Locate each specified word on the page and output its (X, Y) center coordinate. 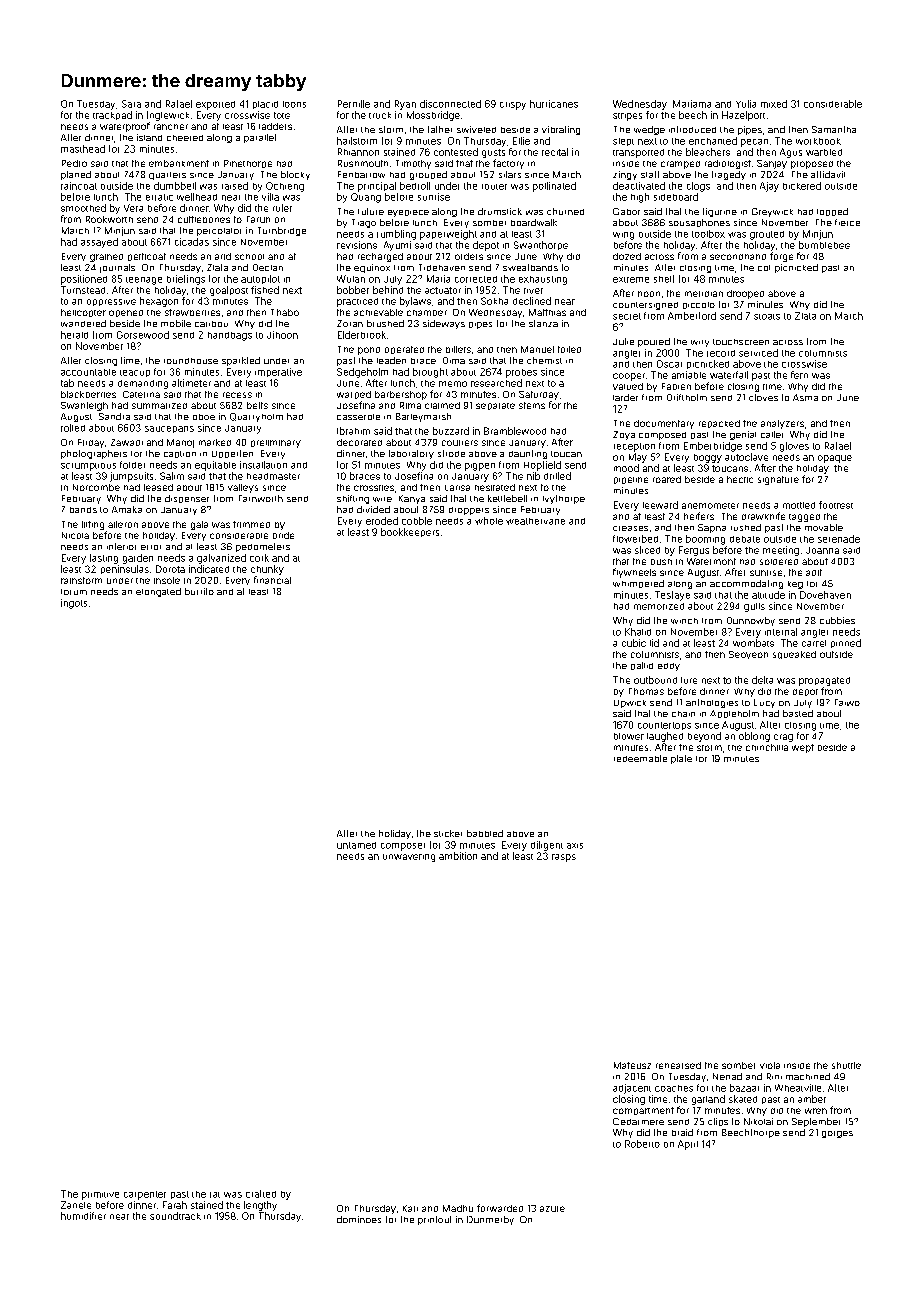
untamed (356, 845)
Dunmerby (490, 1220)
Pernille (354, 104)
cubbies (837, 620)
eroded (382, 521)
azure (552, 1209)
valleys (243, 488)
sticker (448, 833)
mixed (774, 104)
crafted (261, 1194)
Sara (131, 104)
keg (795, 585)
